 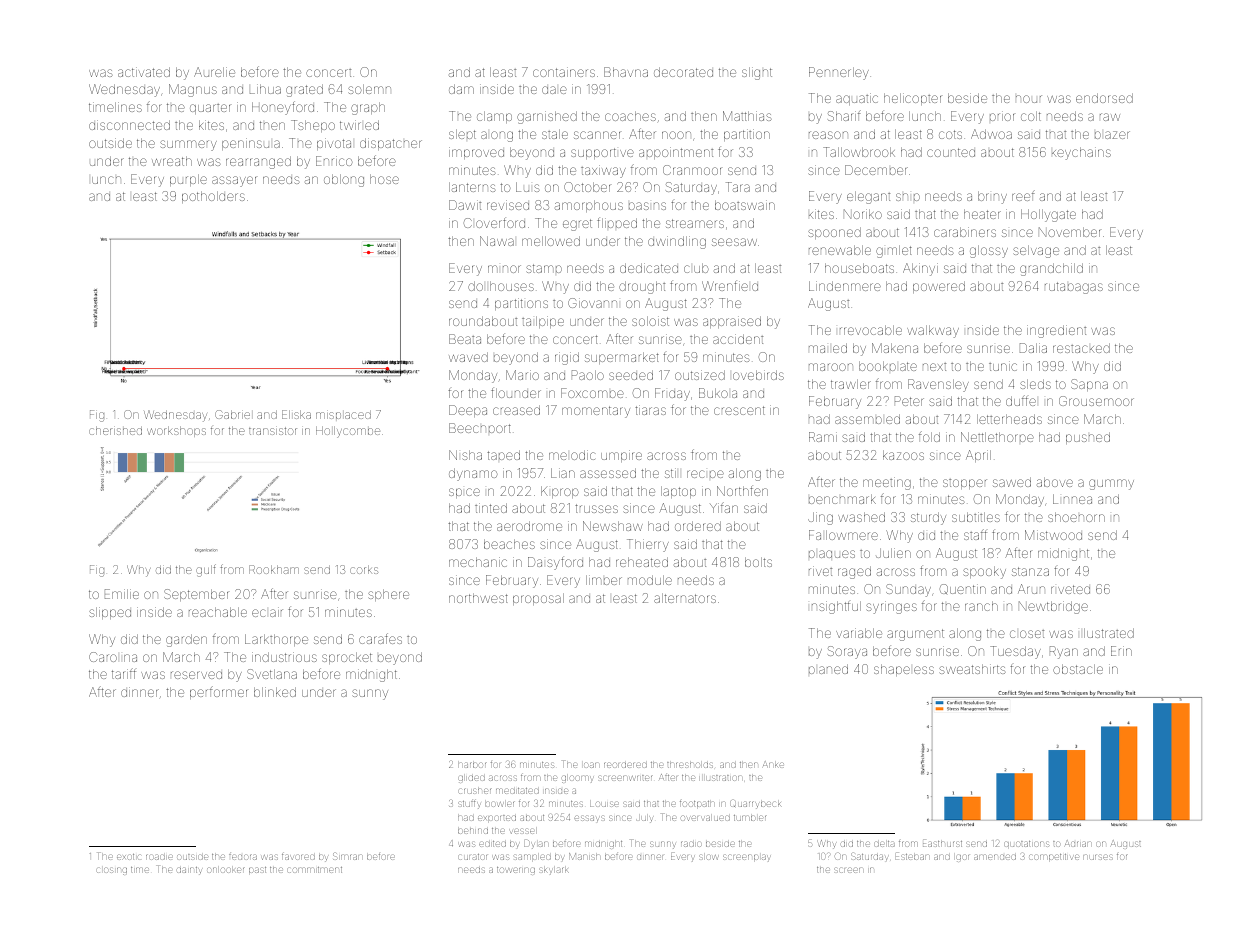 What do you see at coordinates (214, 72) in the screenshot?
I see `Aurelie` at bounding box center [214, 72].
